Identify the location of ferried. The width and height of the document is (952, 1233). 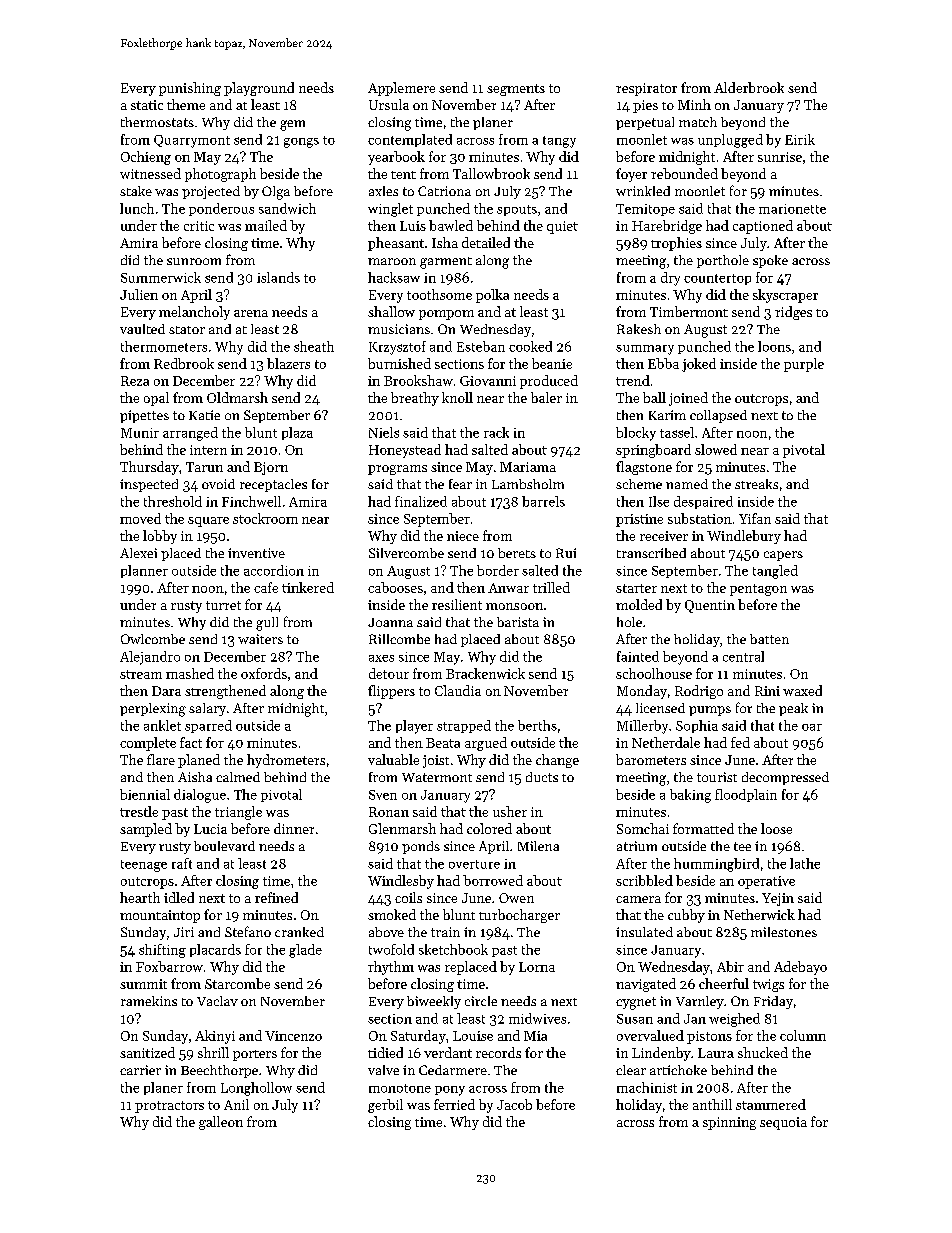
(454, 1104).
